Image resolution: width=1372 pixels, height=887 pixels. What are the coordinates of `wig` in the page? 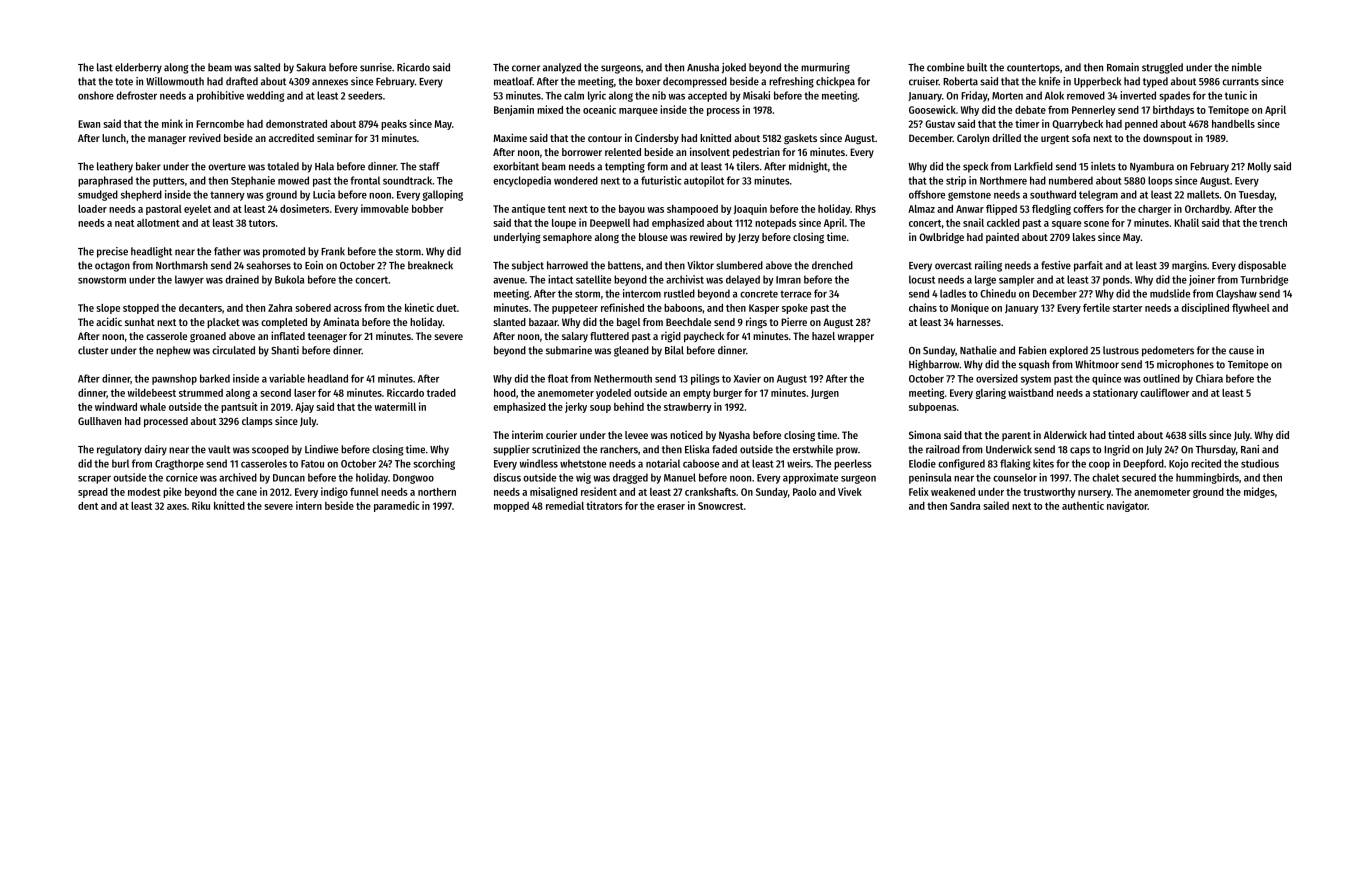 It's located at (583, 478).
